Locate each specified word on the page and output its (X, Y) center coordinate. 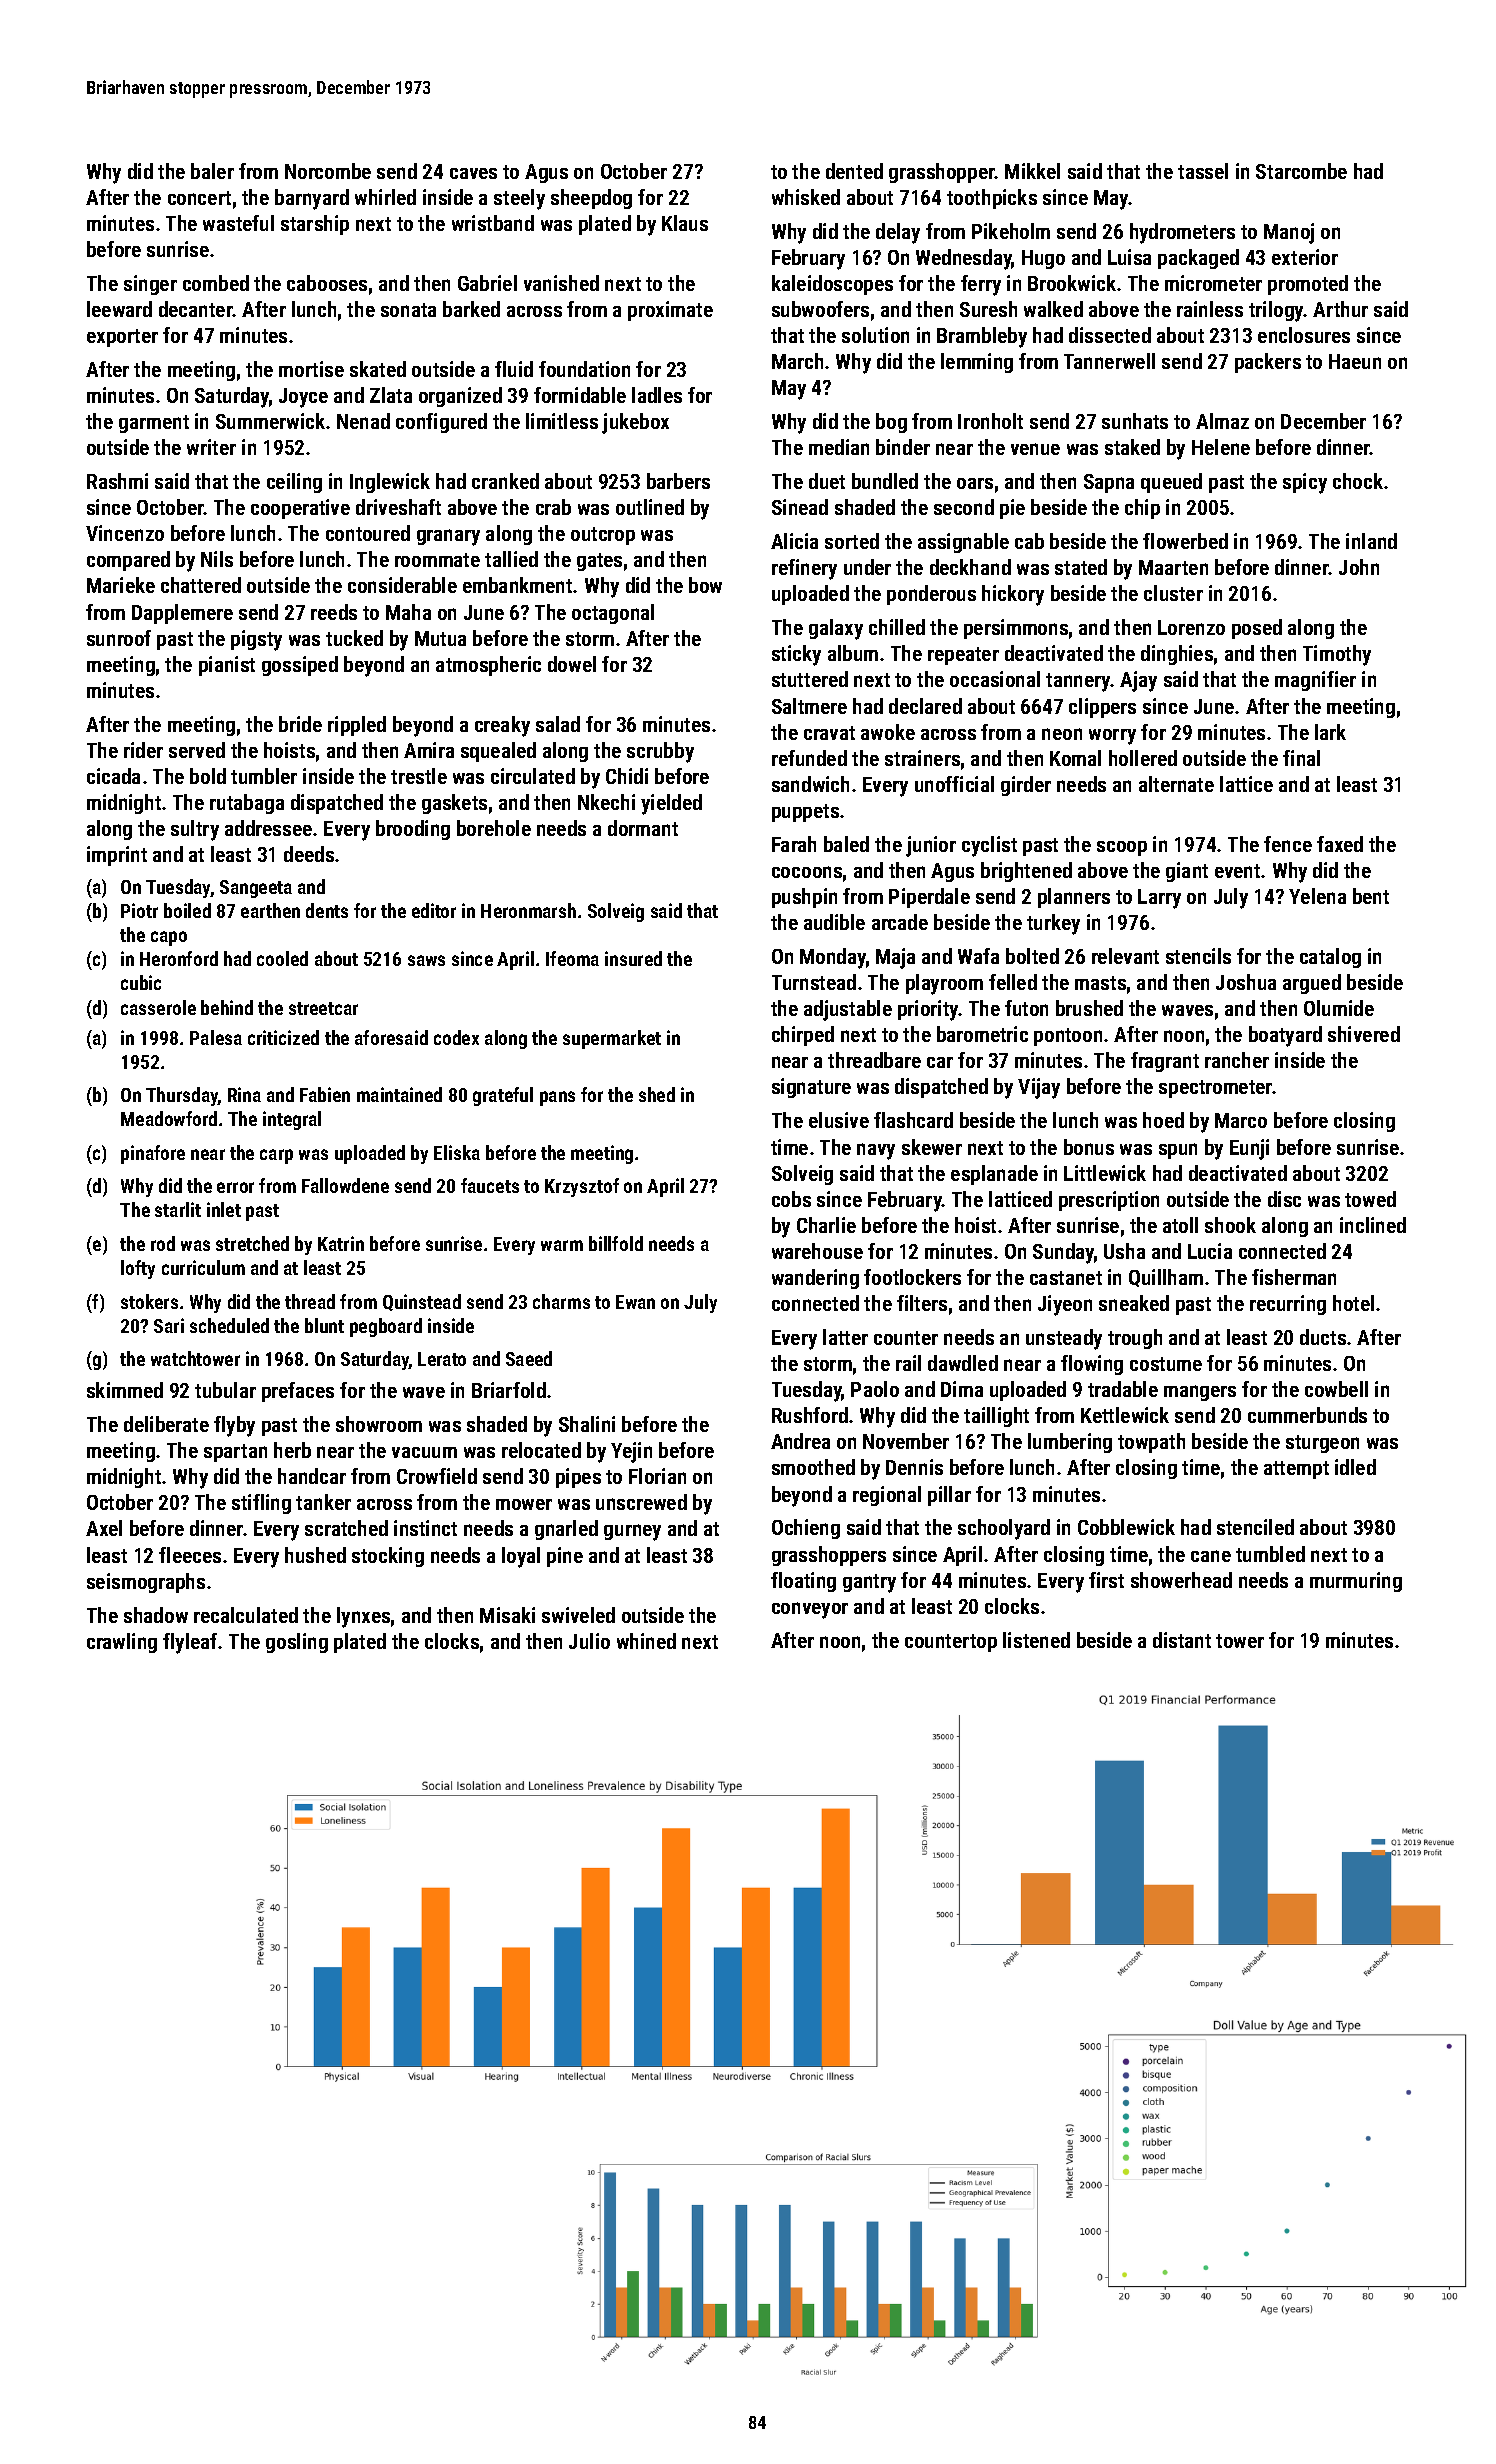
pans (557, 1098)
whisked (806, 197)
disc (1284, 1199)
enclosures (1304, 335)
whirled (385, 197)
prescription (1109, 1201)
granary (448, 537)
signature (811, 1088)
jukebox (635, 423)
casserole (158, 1007)
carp (276, 1156)
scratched (346, 1528)
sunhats (1135, 421)
